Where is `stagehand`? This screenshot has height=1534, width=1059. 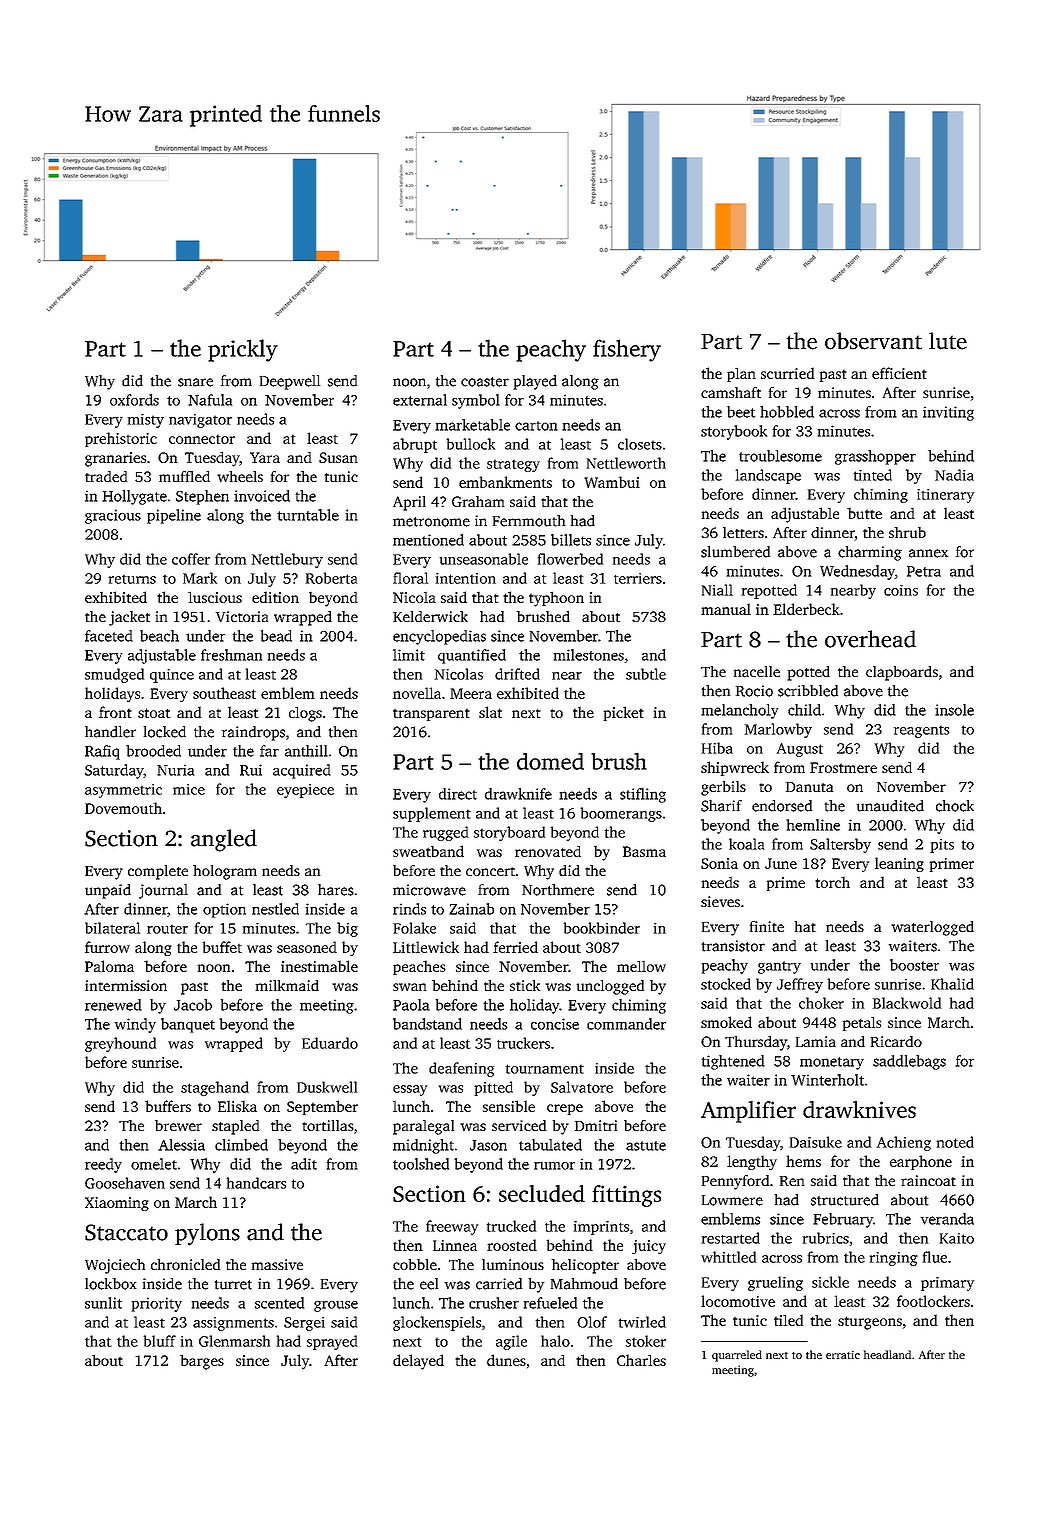 stagehand is located at coordinates (215, 1088).
